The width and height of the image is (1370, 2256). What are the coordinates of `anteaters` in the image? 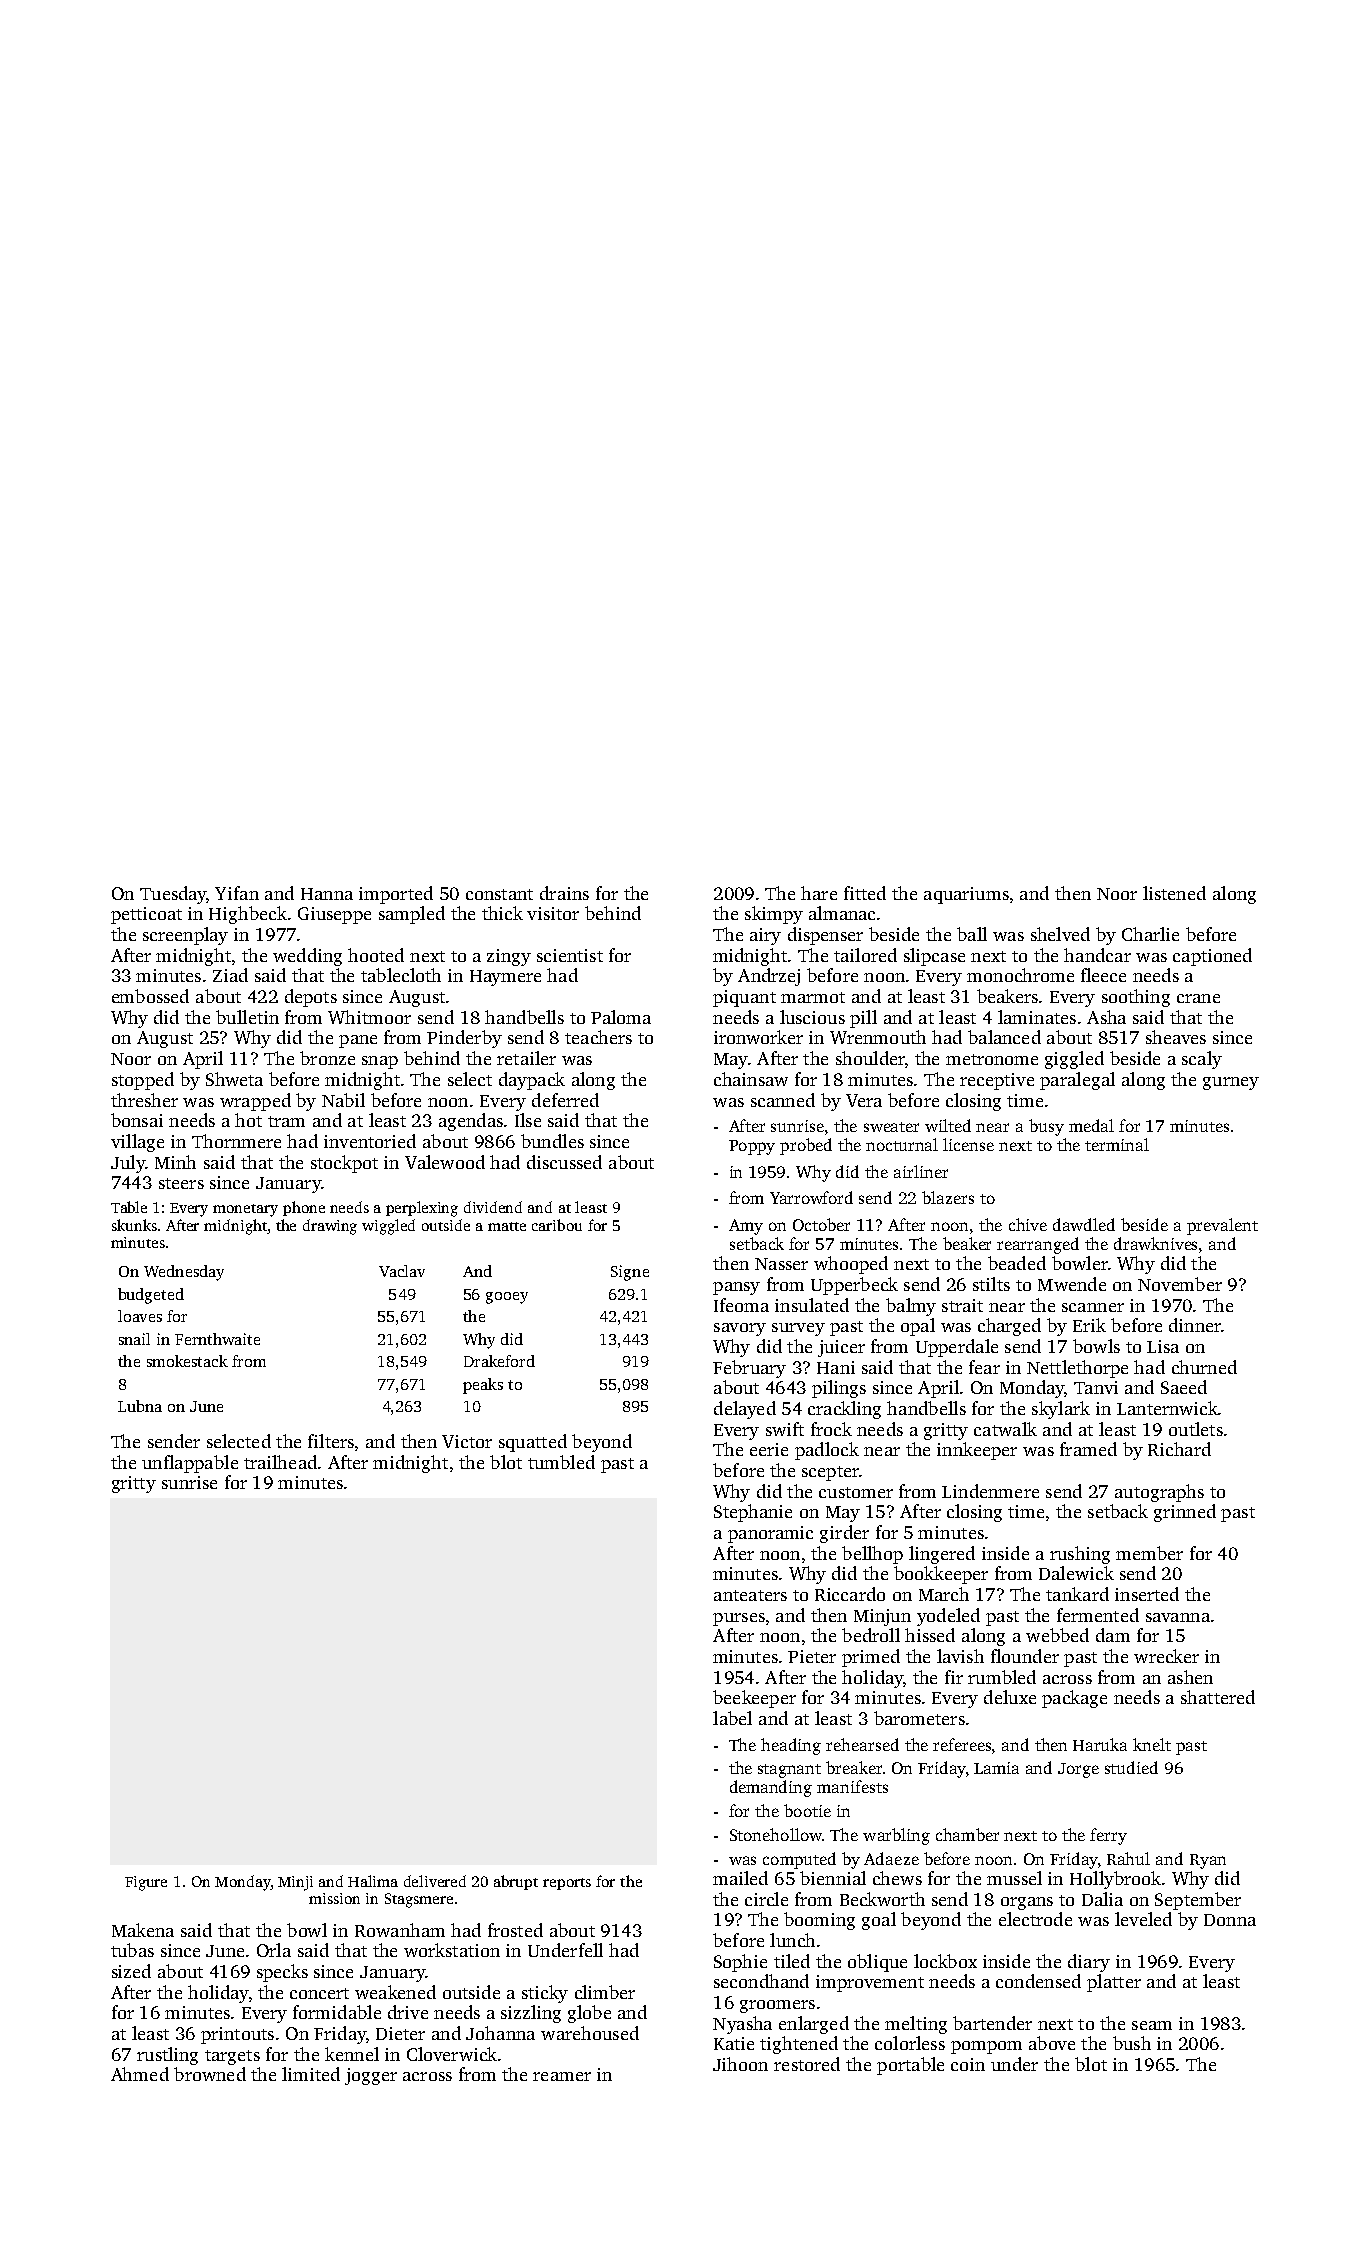 It's located at (750, 1595).
